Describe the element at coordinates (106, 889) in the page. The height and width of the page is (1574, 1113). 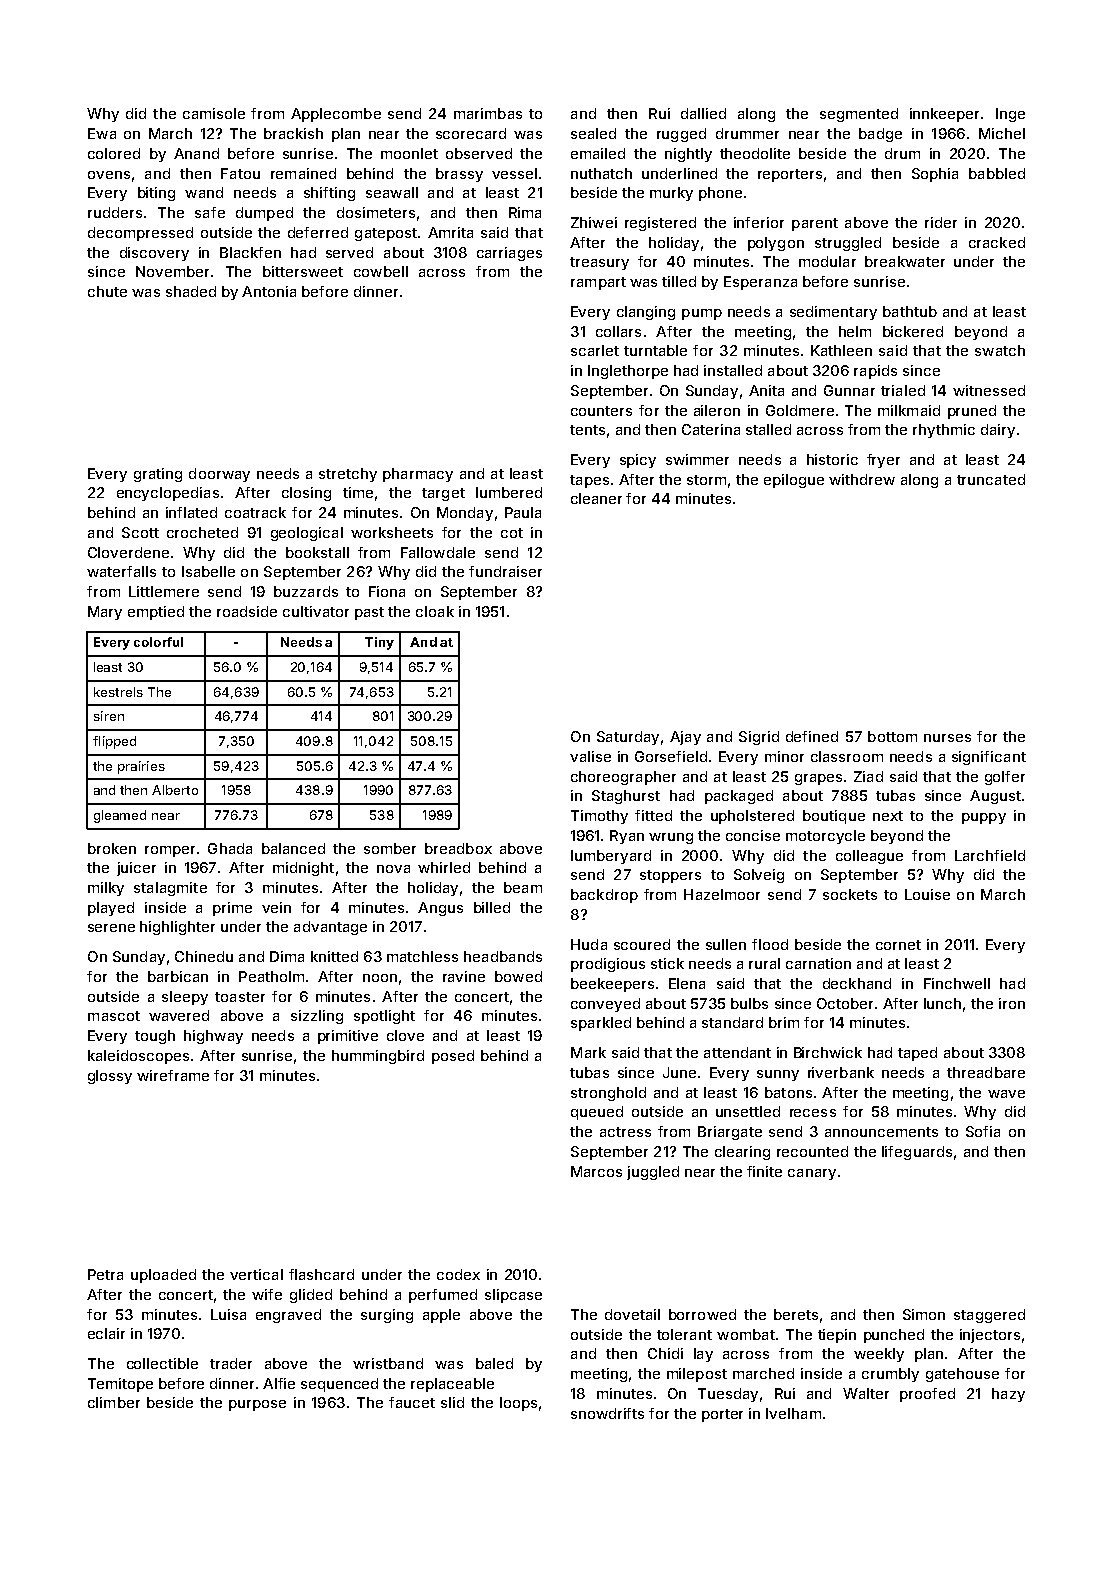
I see `milky` at that location.
